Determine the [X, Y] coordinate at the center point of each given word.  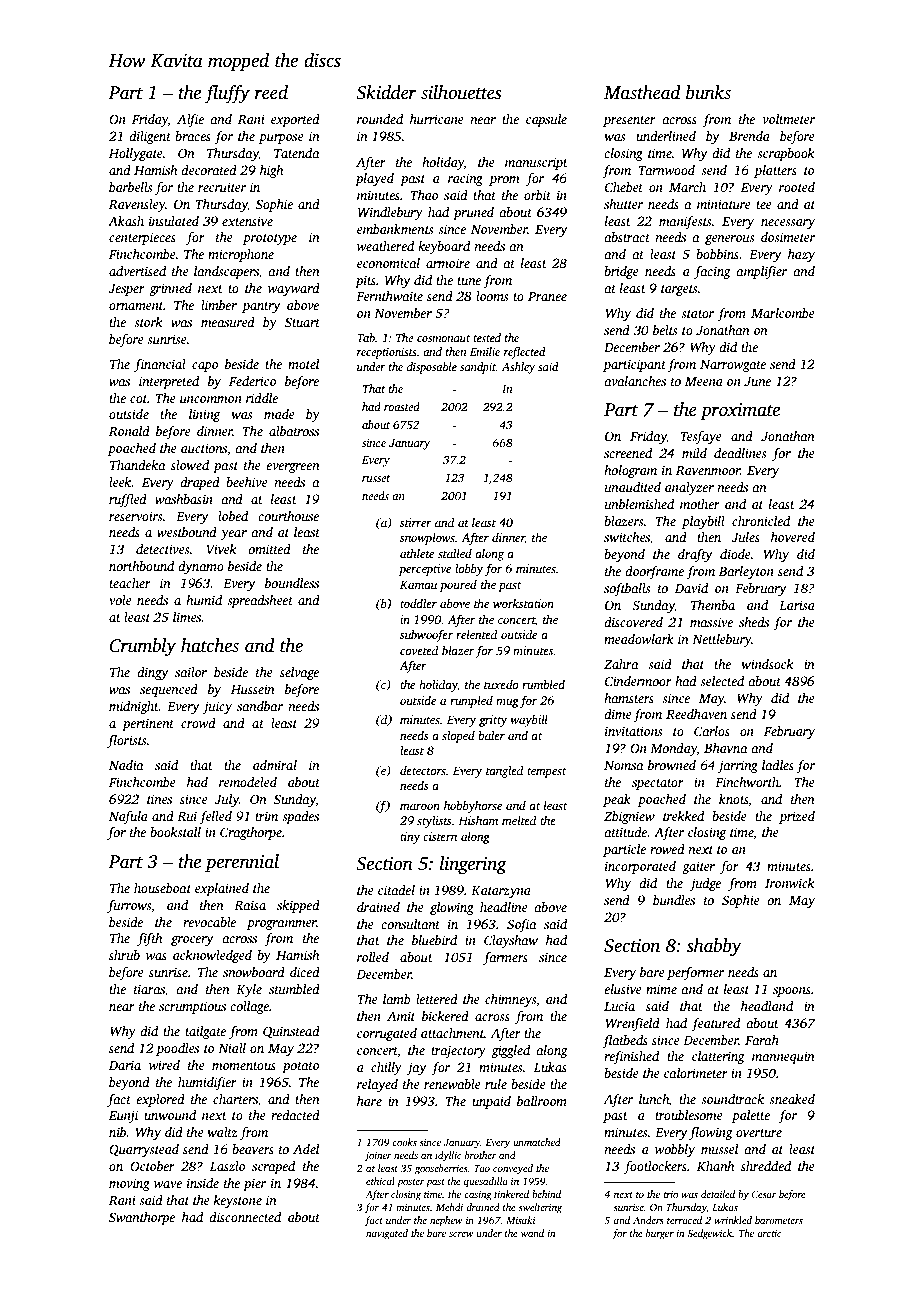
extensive [247, 221]
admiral [275, 765]
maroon [420, 807]
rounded [380, 119]
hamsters [629, 698]
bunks [708, 92]
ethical [380, 1181]
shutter [623, 204]
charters [235, 1099]
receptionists [386, 353]
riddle [262, 398]
